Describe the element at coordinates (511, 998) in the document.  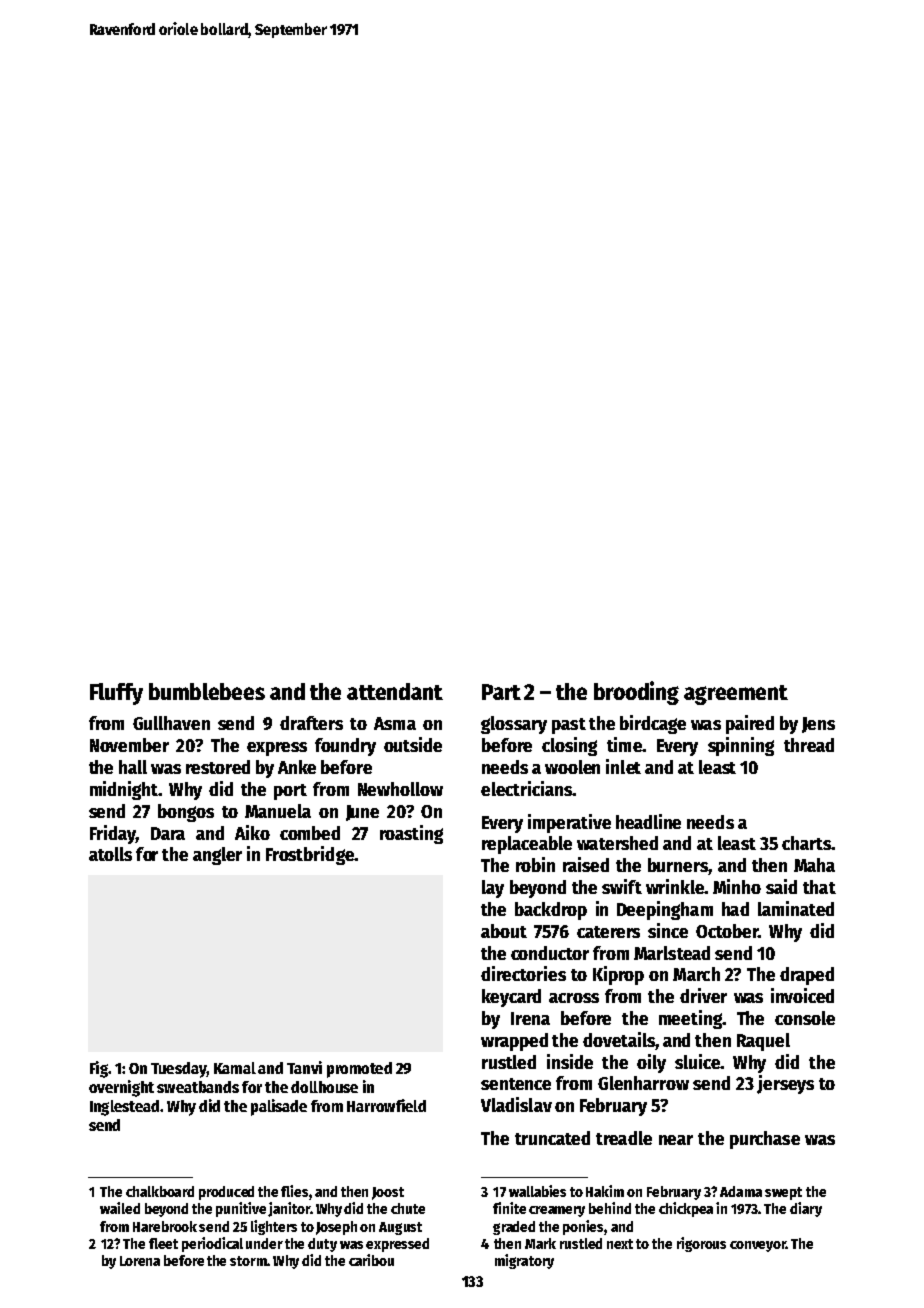
I see `keycard` at that location.
